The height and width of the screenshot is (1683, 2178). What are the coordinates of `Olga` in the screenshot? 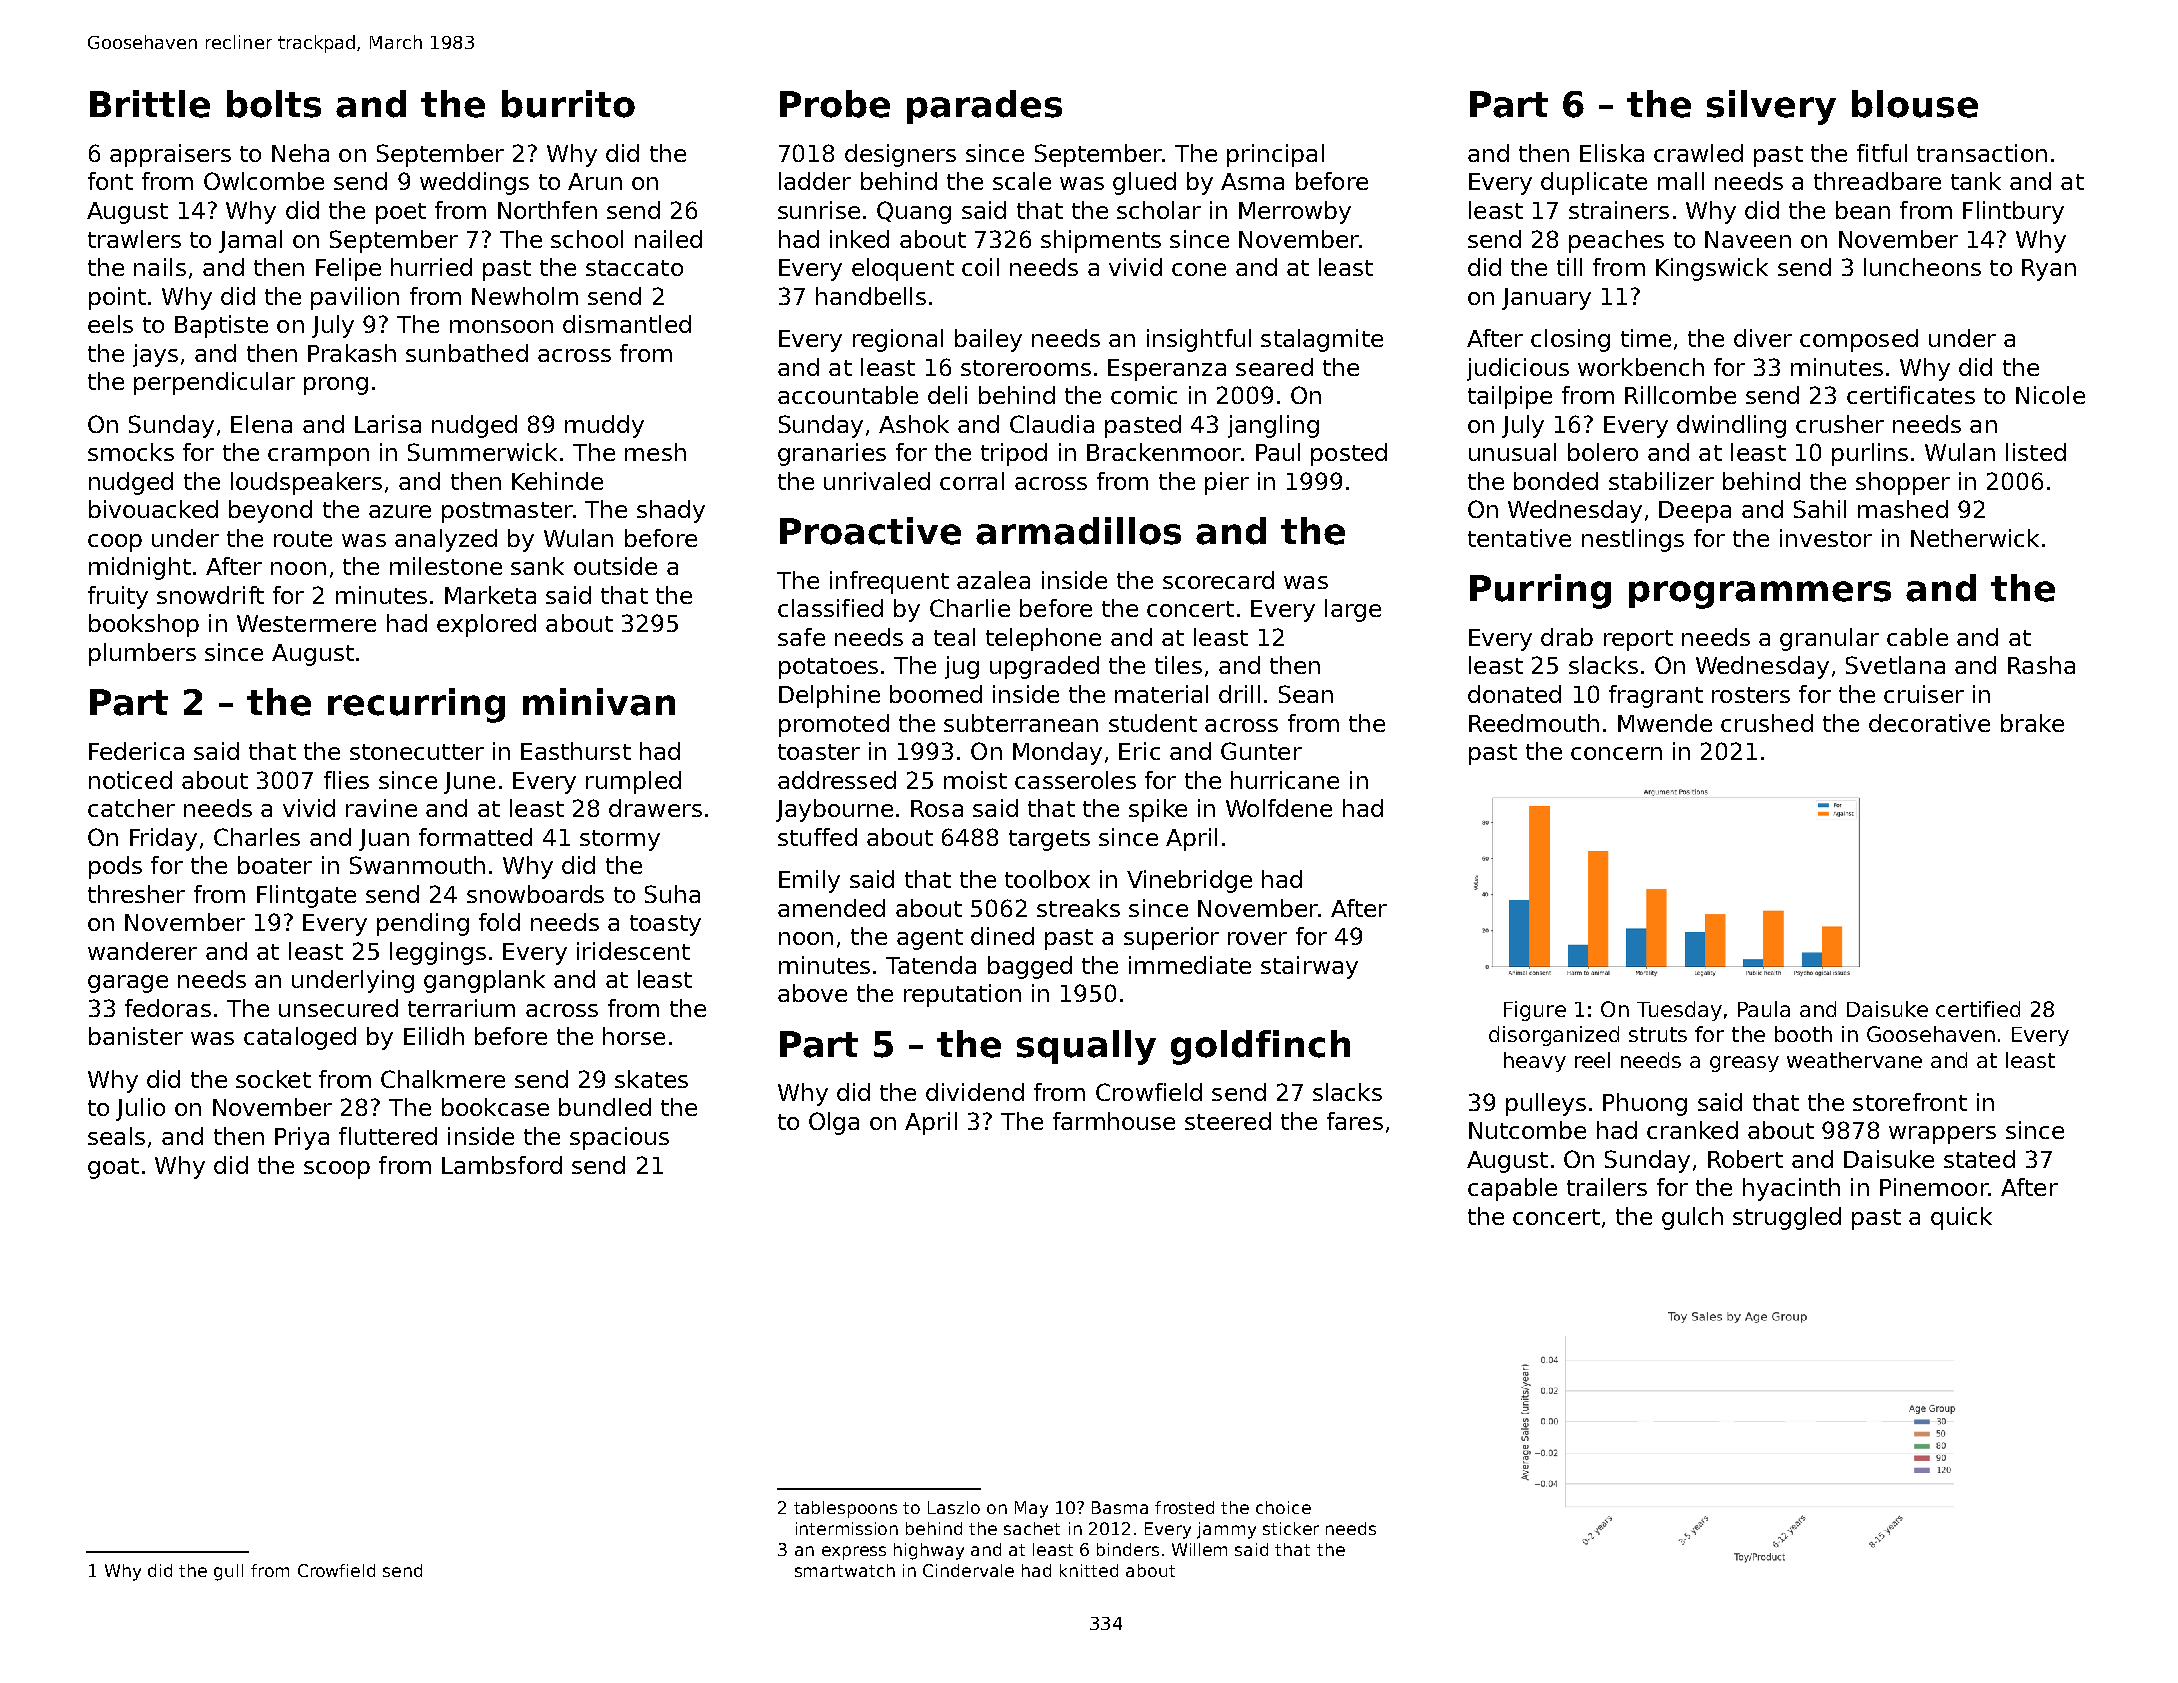 It's located at (834, 1123).
